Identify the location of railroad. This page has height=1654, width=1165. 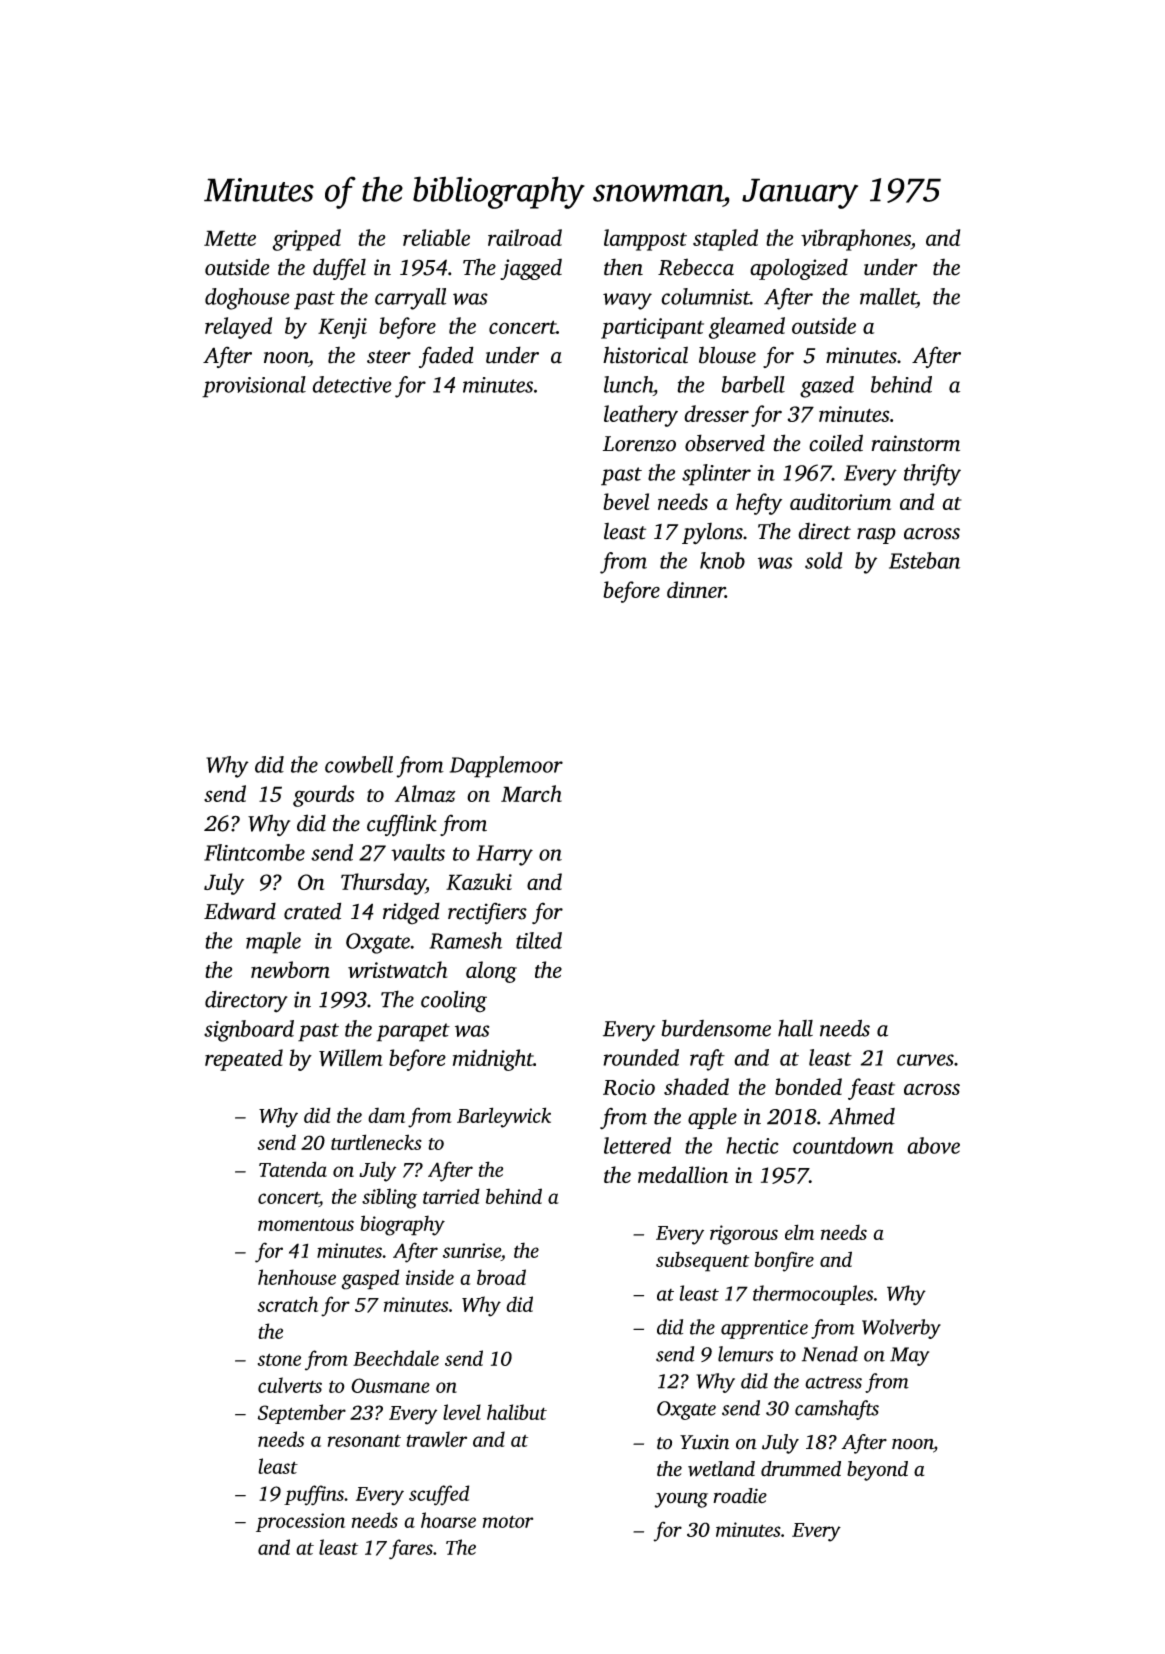
(525, 237).
